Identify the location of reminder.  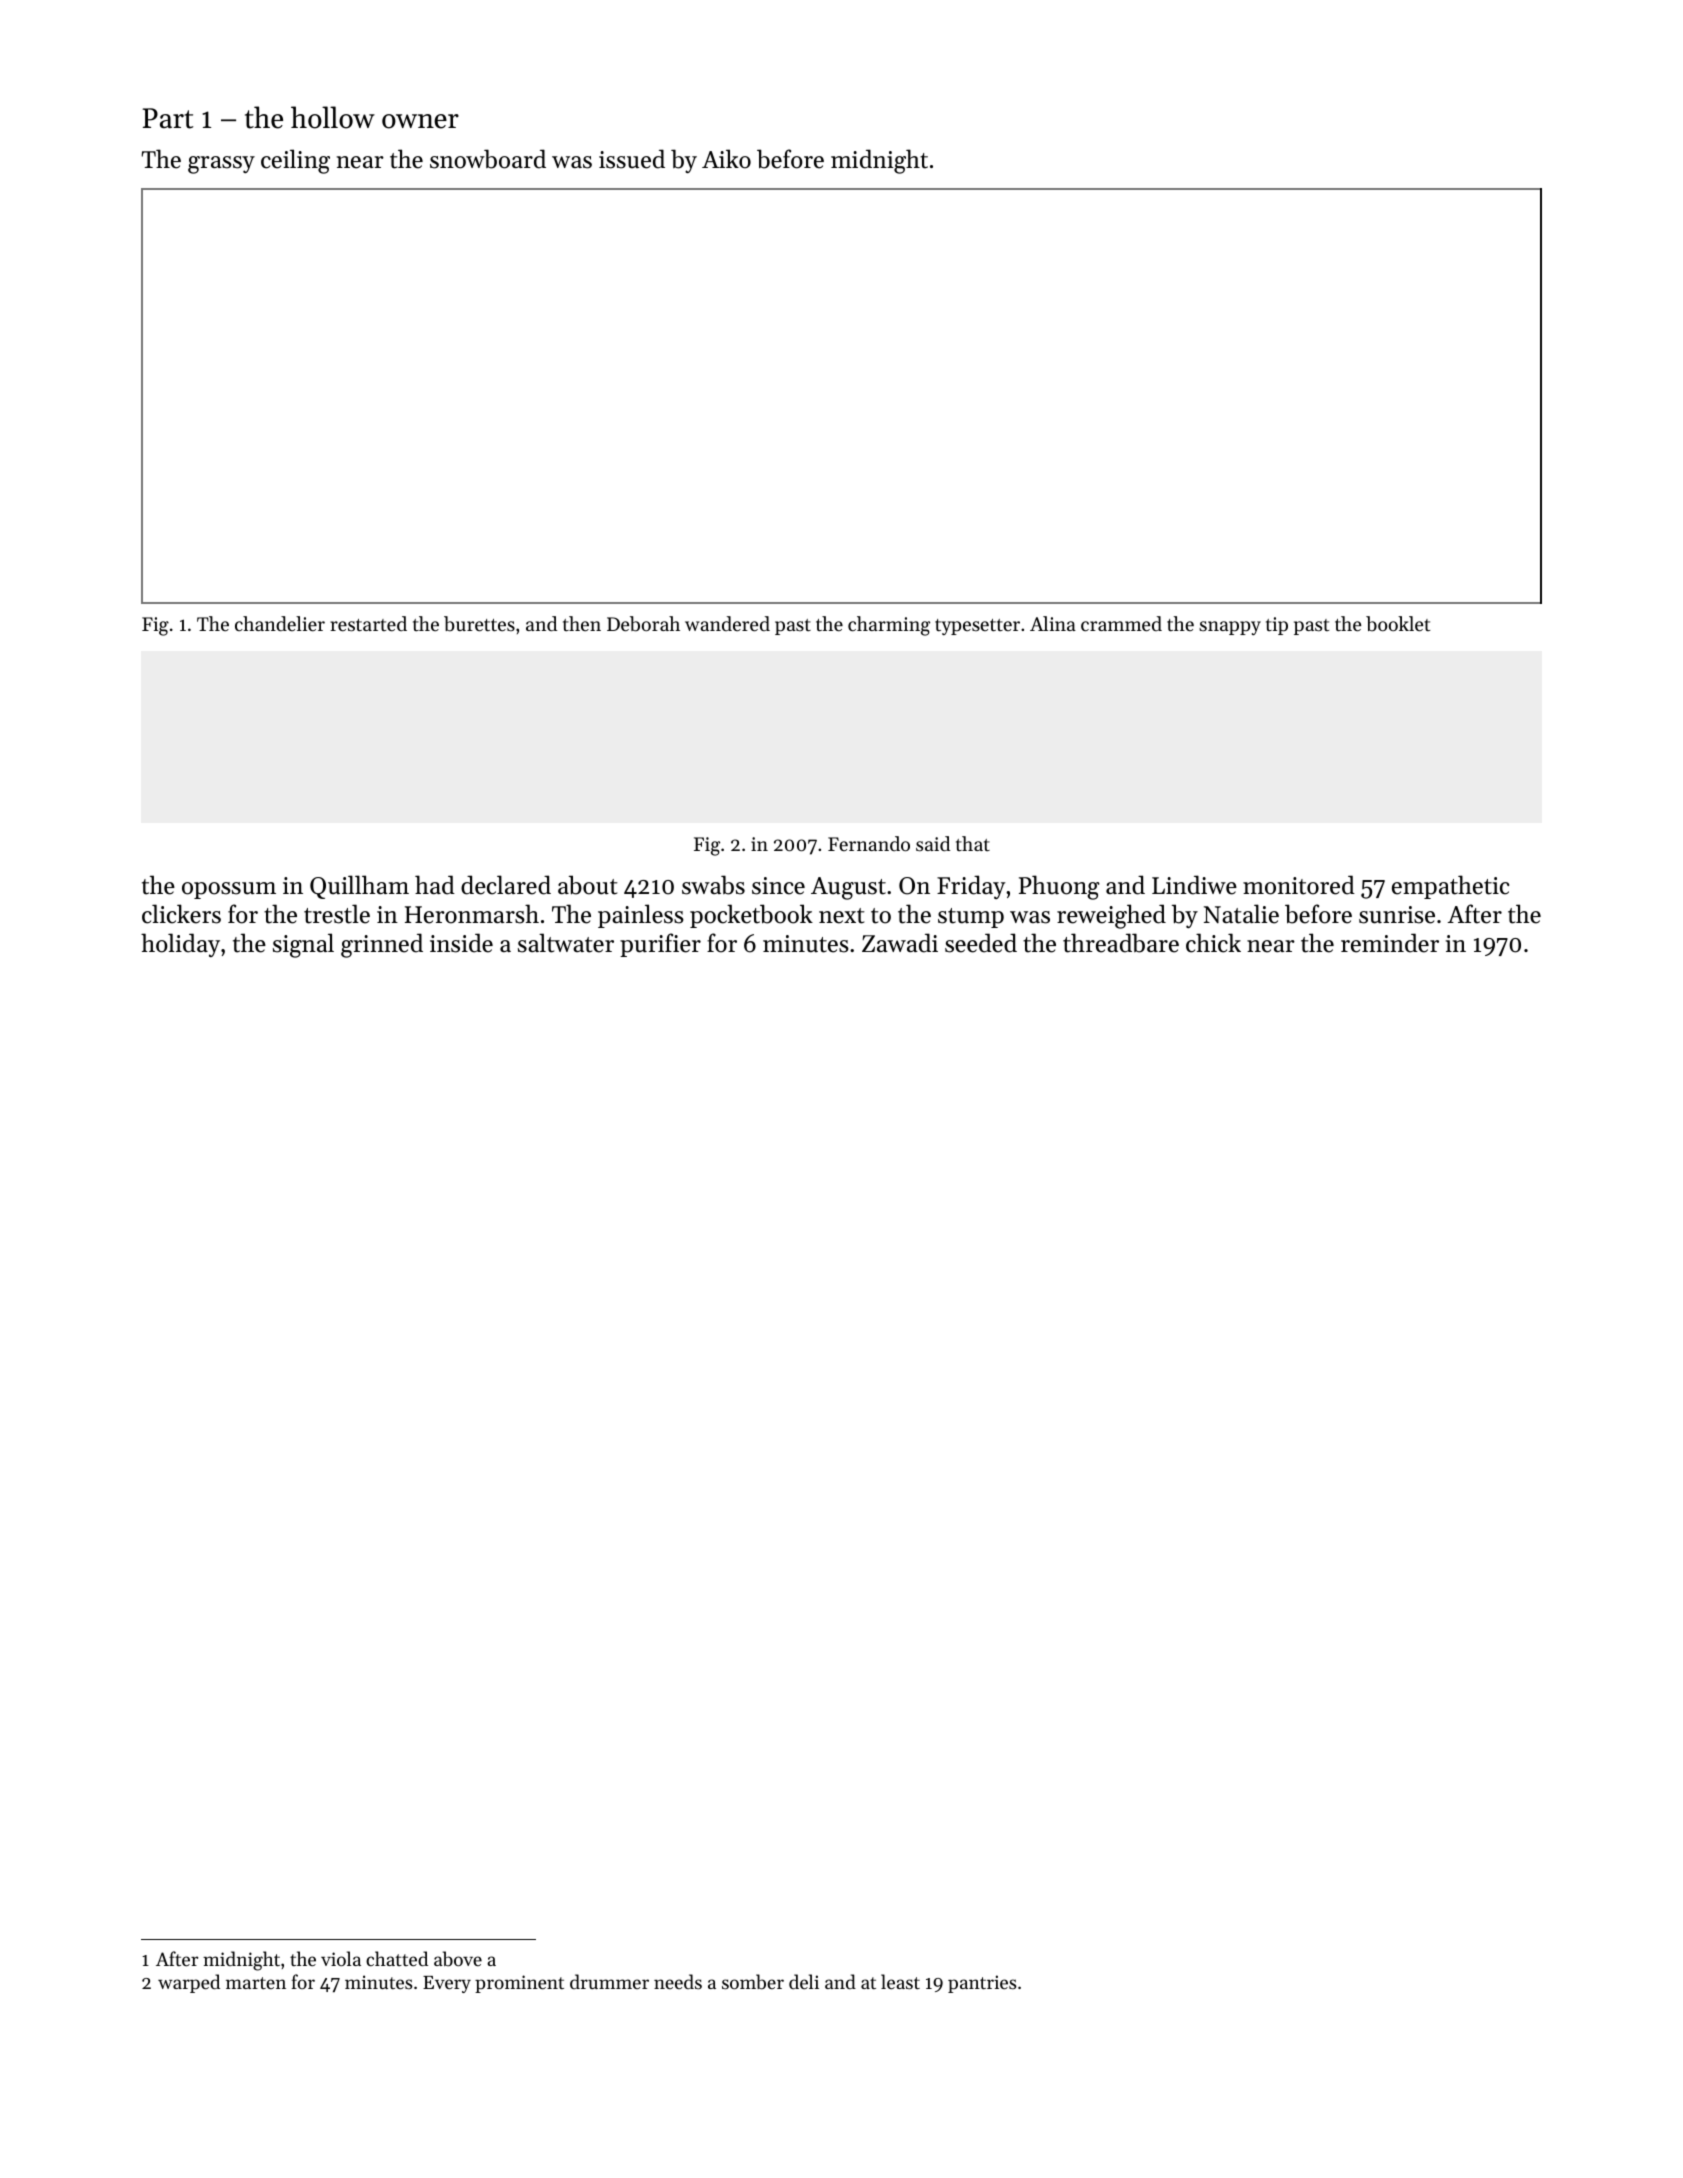
(1390, 943).
